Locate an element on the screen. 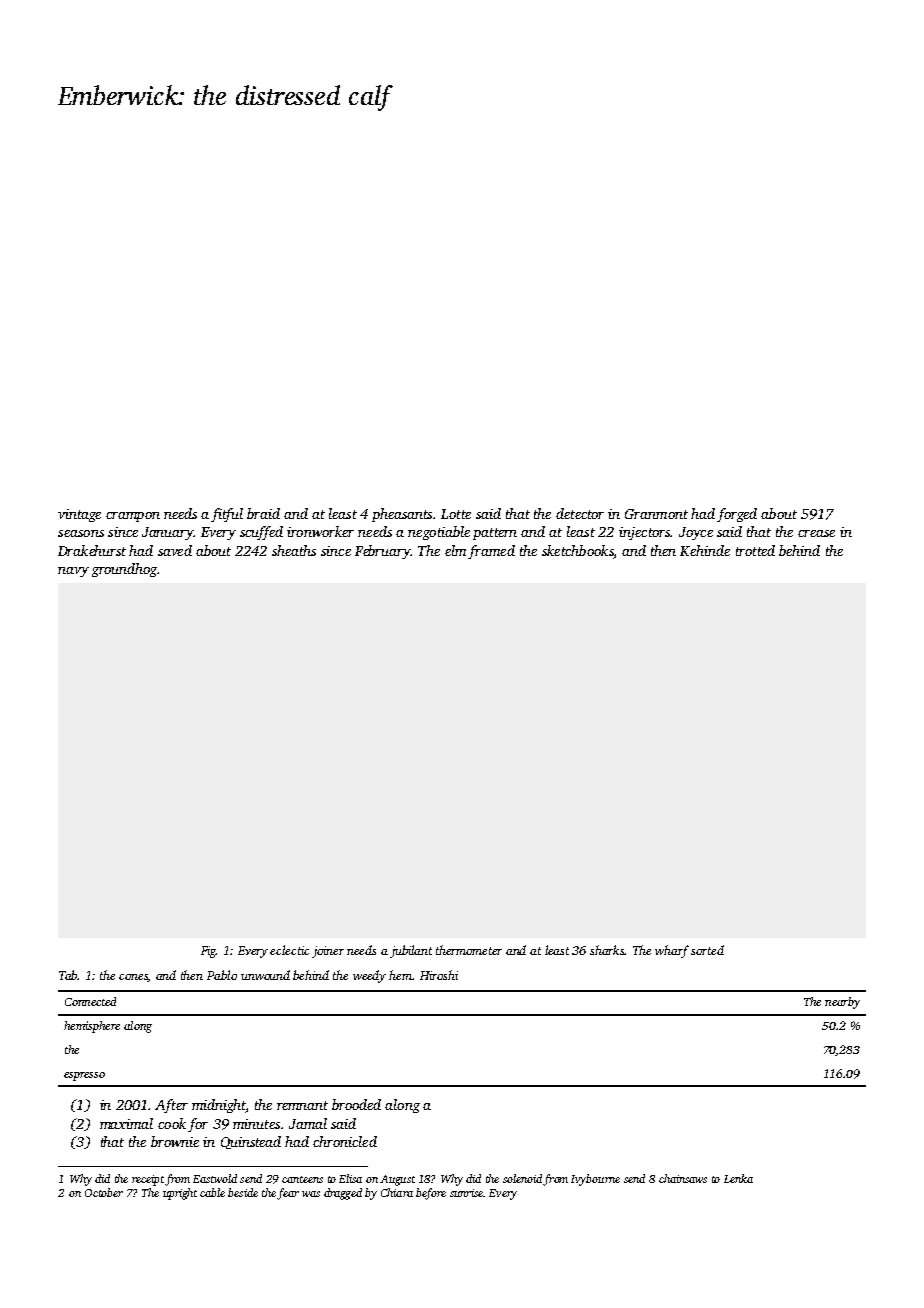 The width and height of the screenshot is (924, 1308). Tab is located at coordinates (68, 975).
